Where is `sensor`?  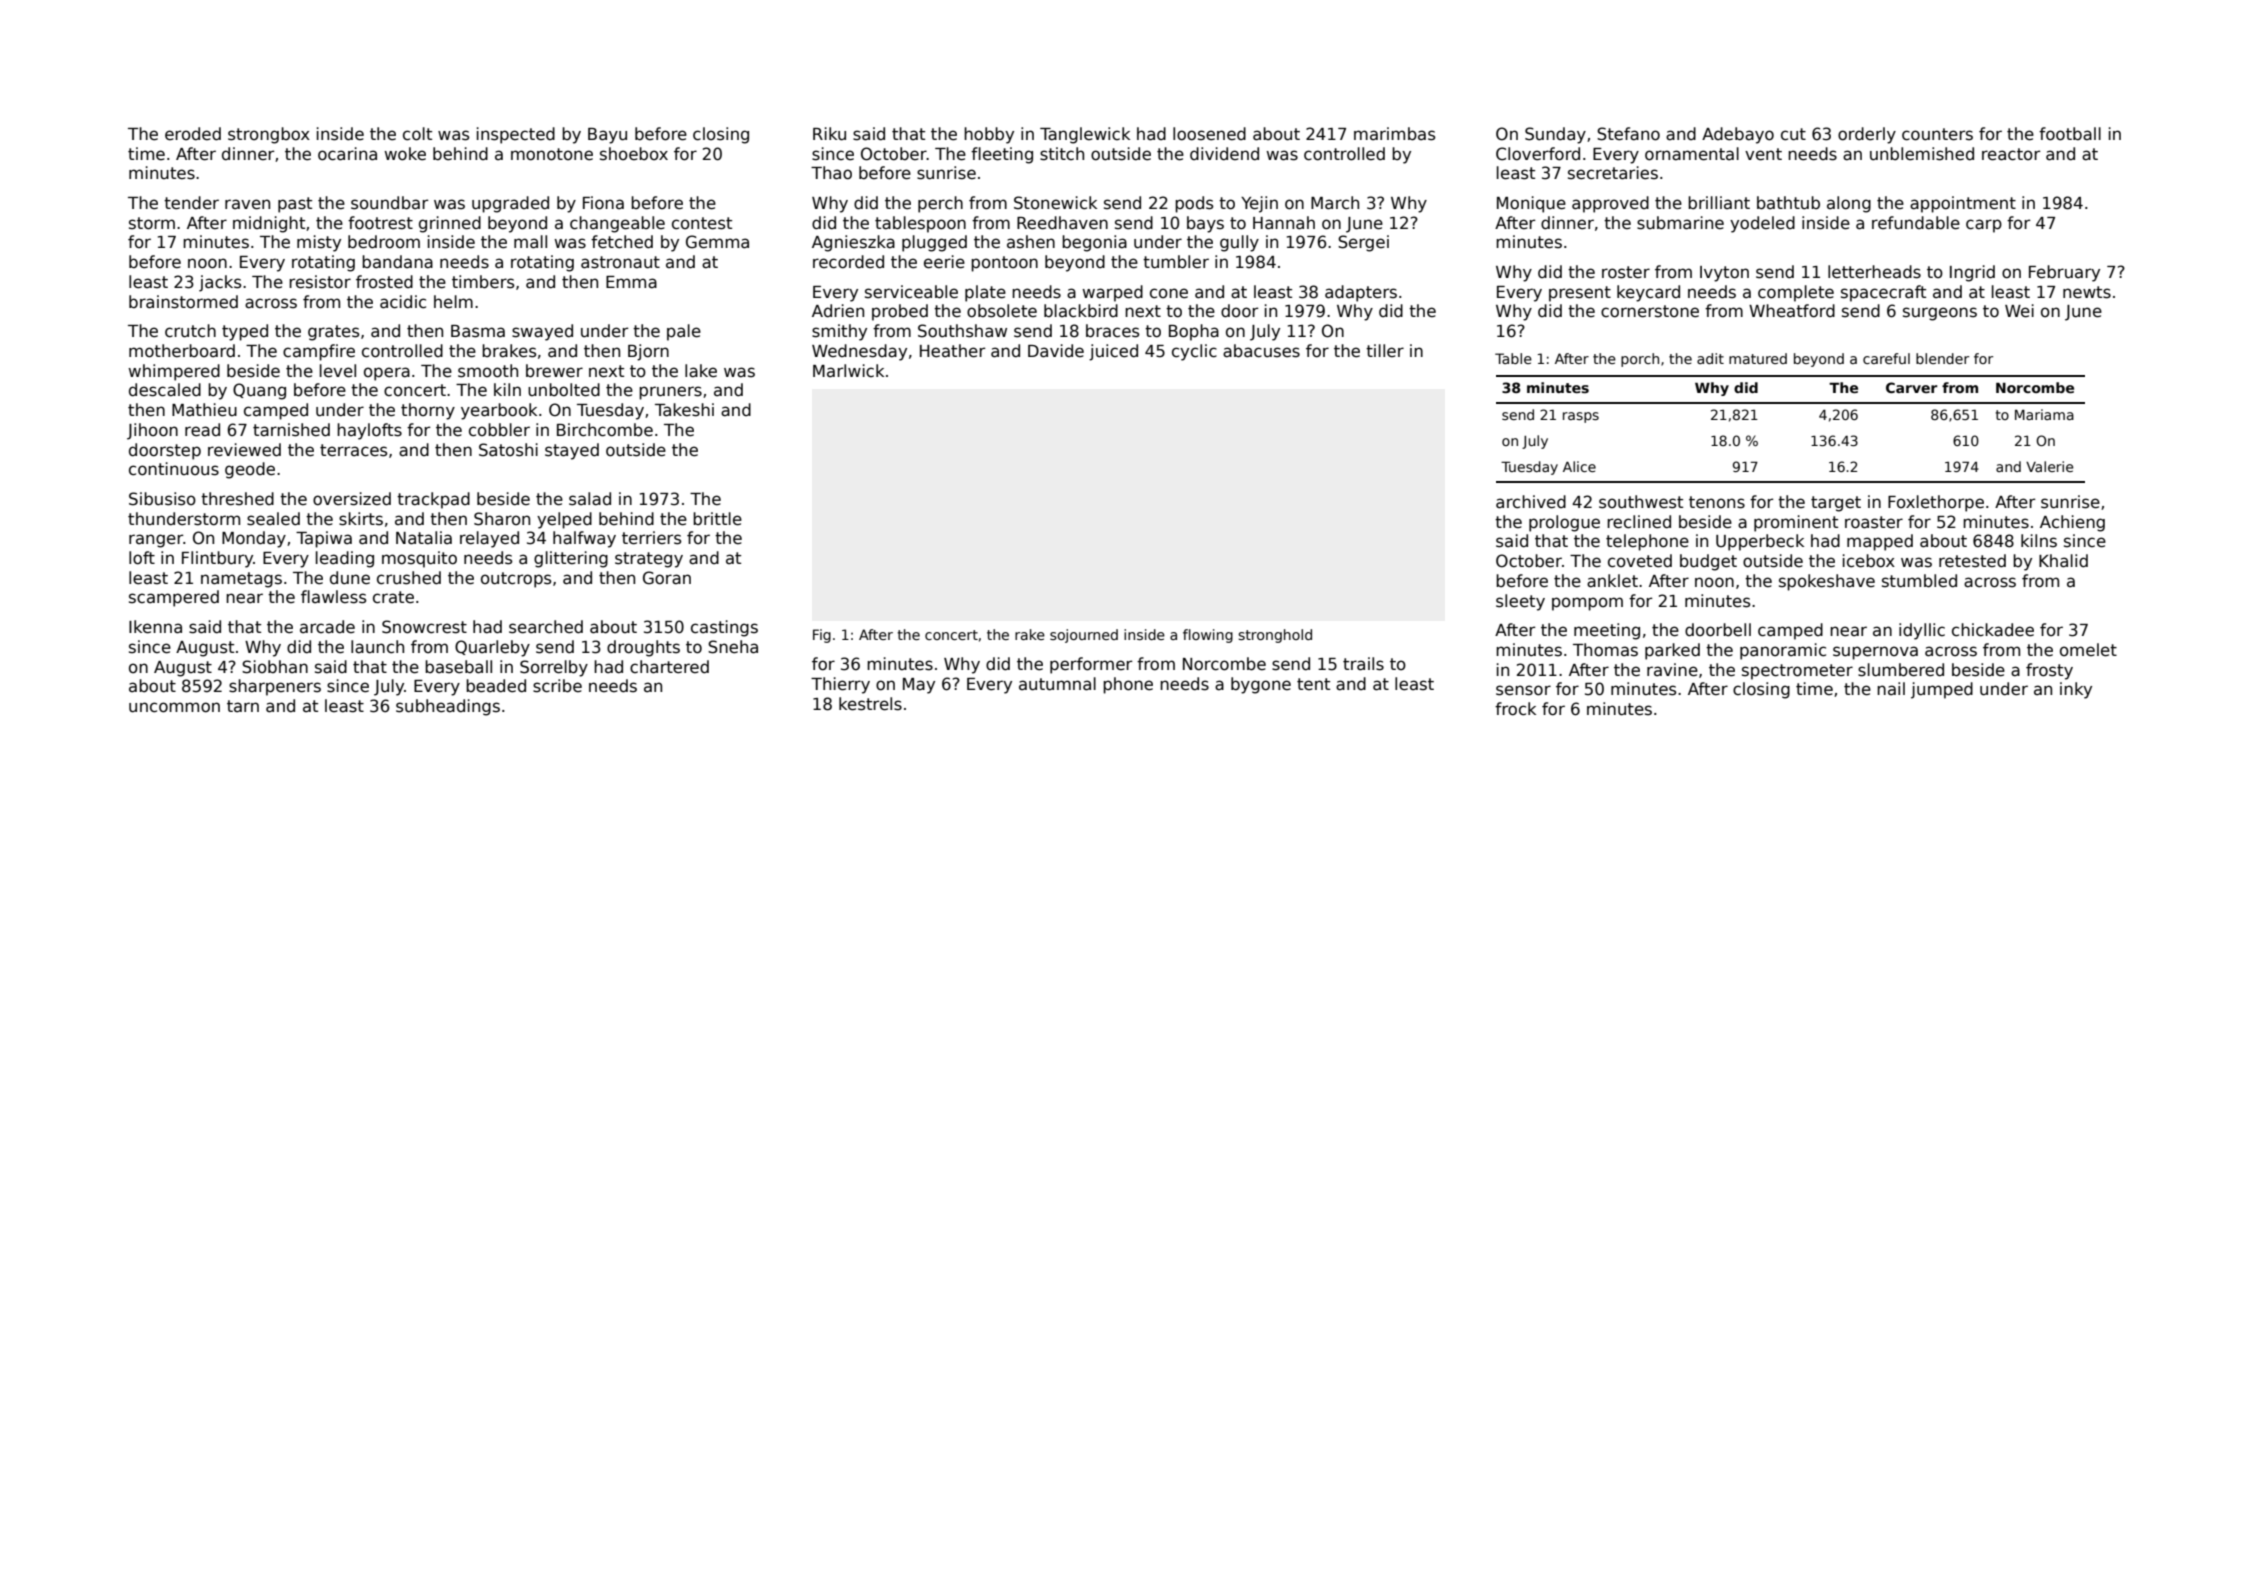
sensor is located at coordinates (1523, 690).
